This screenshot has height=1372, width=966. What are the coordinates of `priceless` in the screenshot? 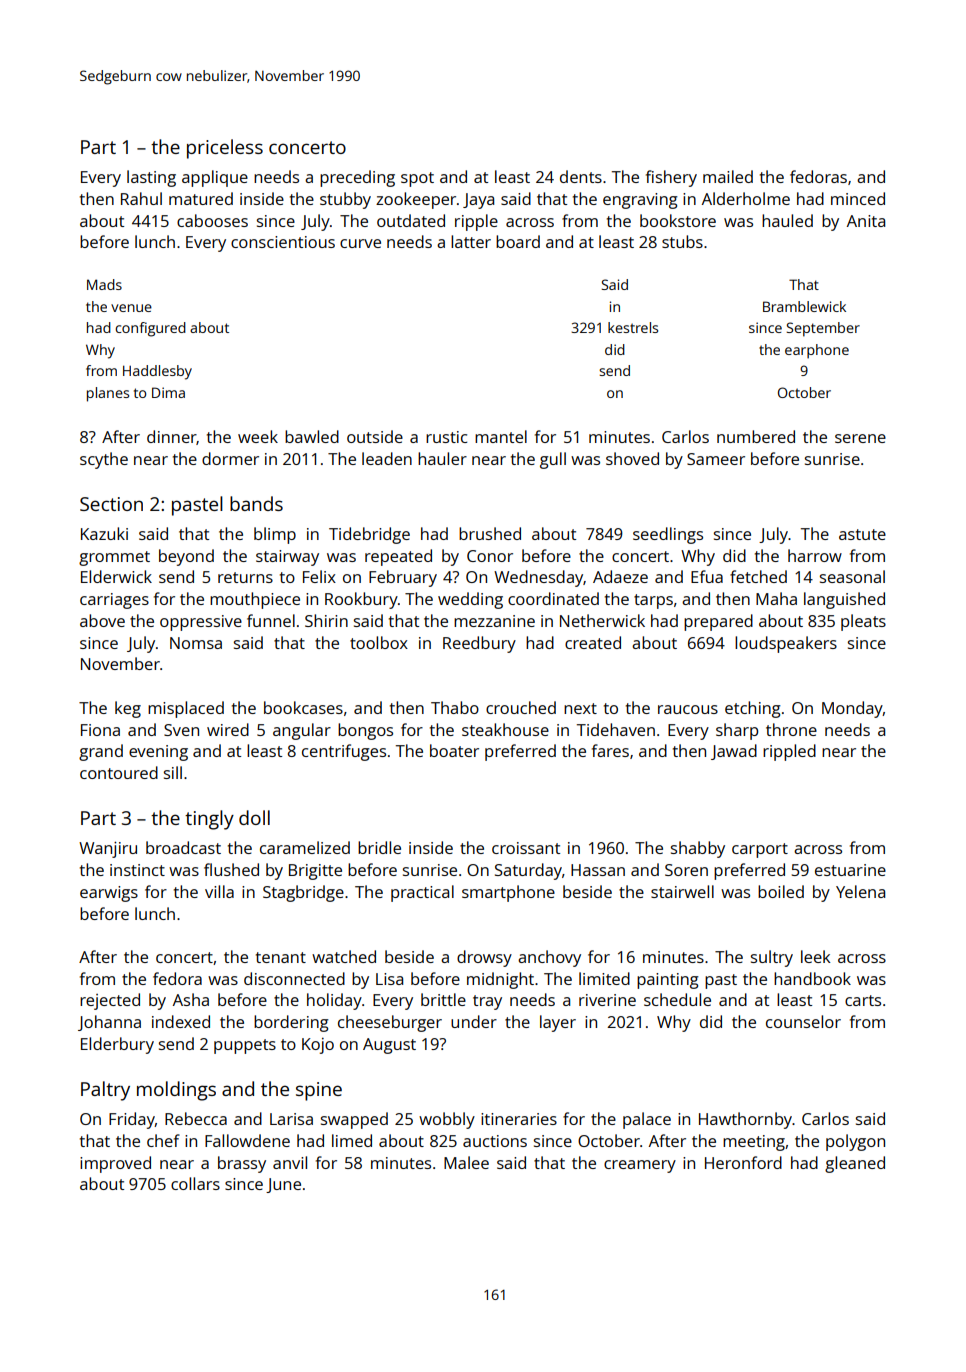 It's located at (225, 149).
